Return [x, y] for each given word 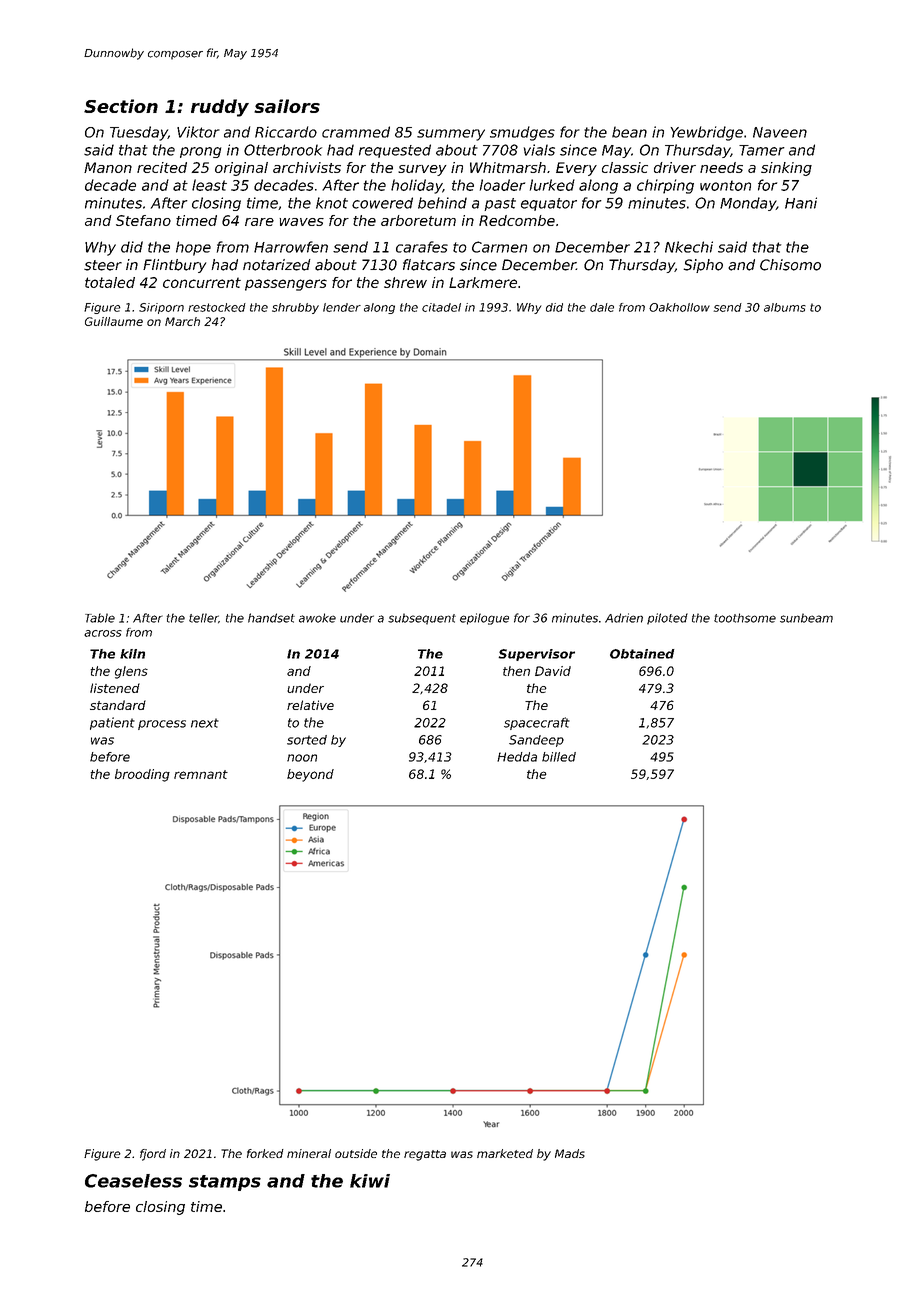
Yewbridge [706, 133]
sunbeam [806, 618]
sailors [287, 106]
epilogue [484, 619]
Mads [570, 1153]
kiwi [370, 1181]
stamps [225, 1183]
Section [121, 106]
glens [131, 672]
